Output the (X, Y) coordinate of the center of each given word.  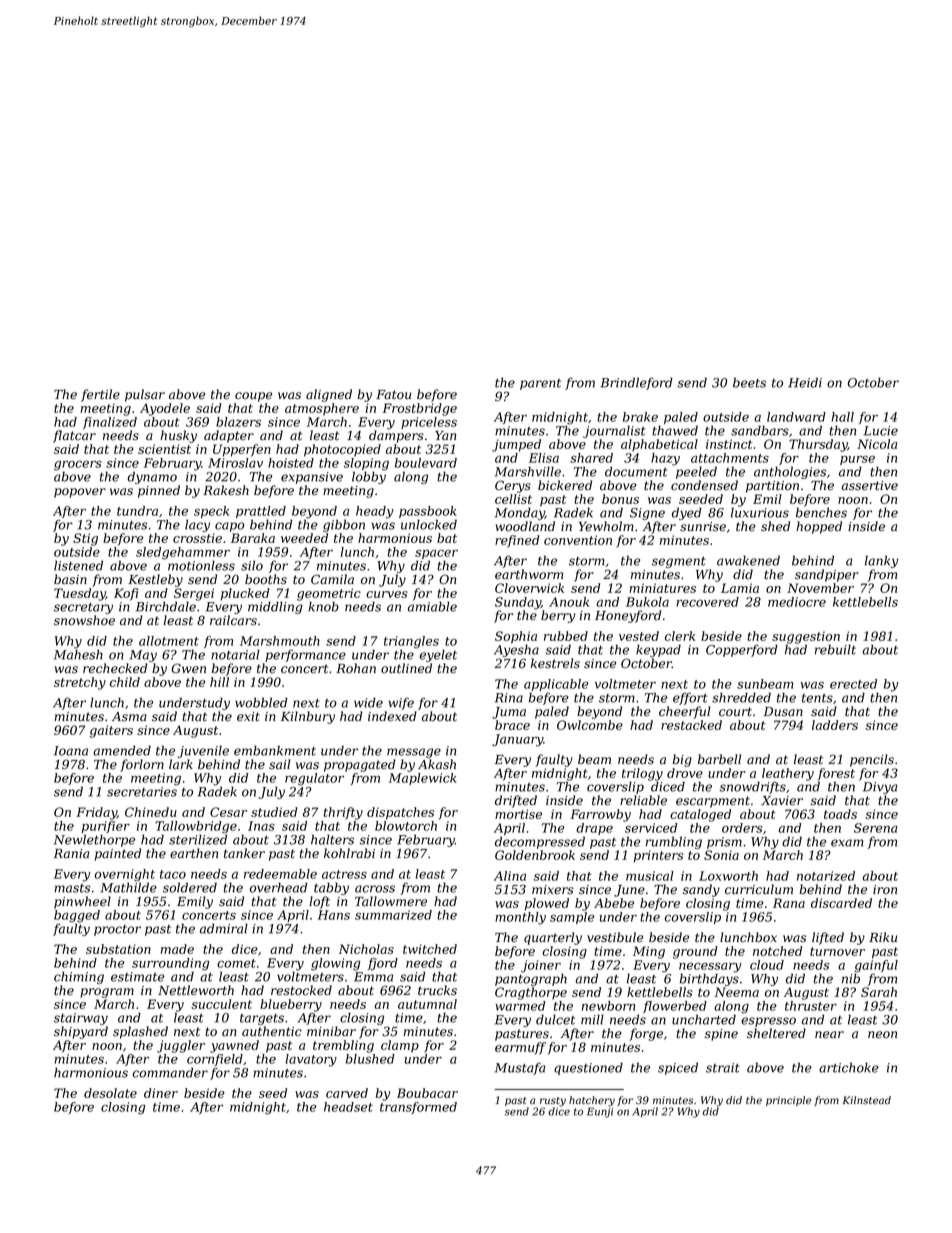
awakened (748, 560)
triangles (411, 642)
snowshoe (84, 620)
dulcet (555, 1019)
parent (540, 384)
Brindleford (636, 383)
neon (882, 1035)
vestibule (615, 937)
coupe (253, 397)
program (107, 993)
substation (118, 949)
